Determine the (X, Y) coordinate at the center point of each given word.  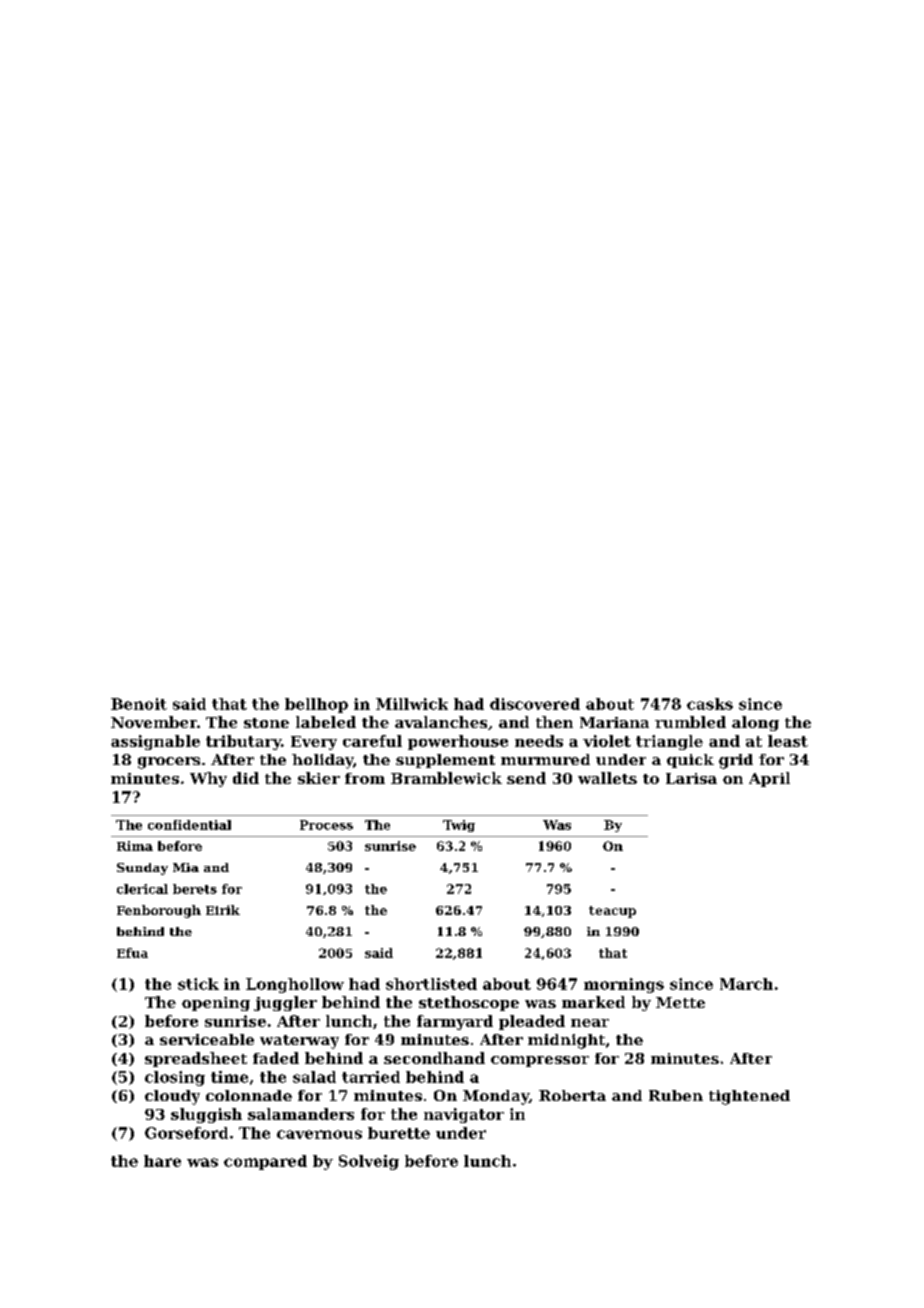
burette (399, 1133)
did (246, 778)
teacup (612, 912)
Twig (459, 826)
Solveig (369, 1162)
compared (265, 1162)
